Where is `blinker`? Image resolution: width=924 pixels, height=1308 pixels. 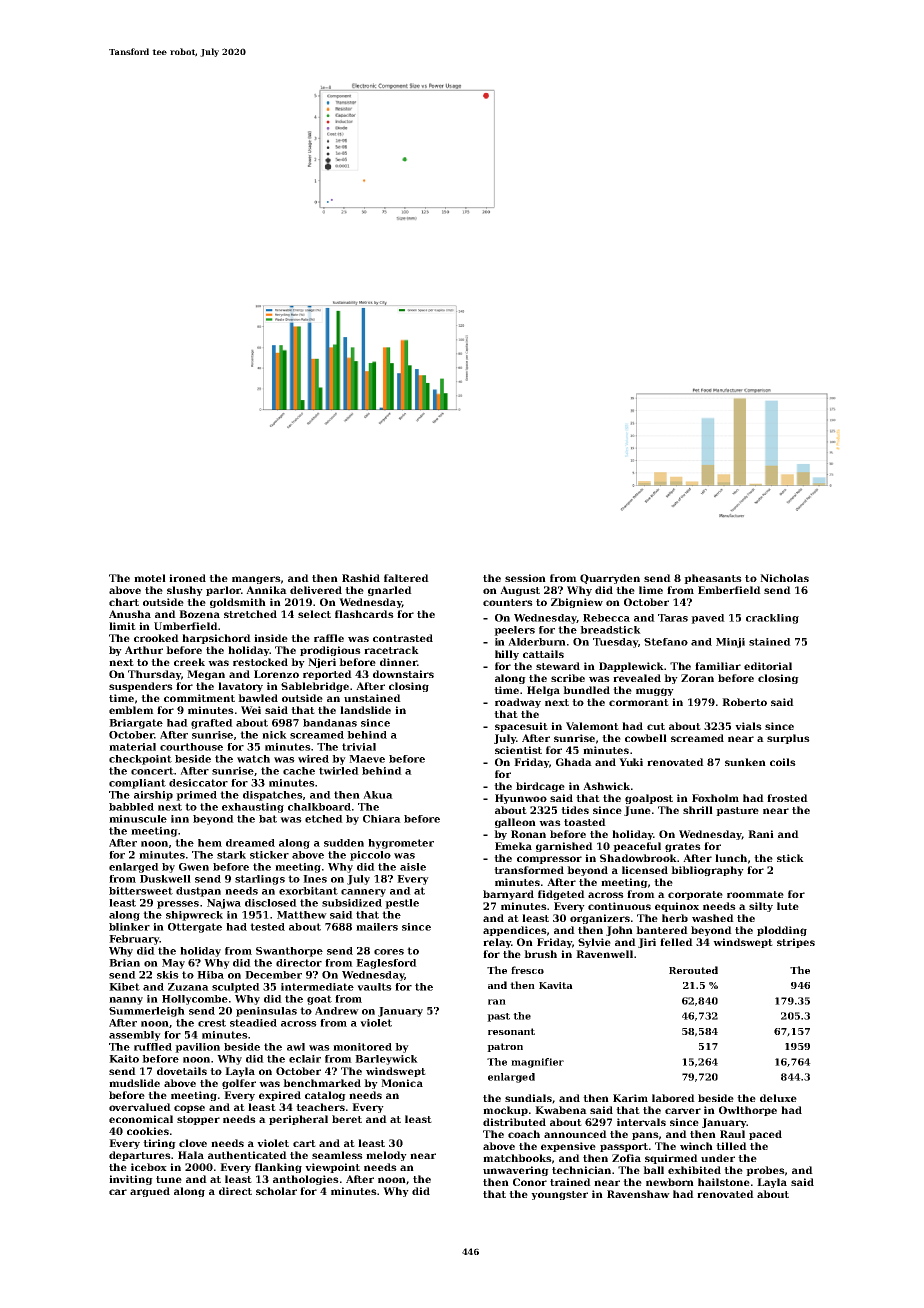 blinker is located at coordinates (129, 927).
